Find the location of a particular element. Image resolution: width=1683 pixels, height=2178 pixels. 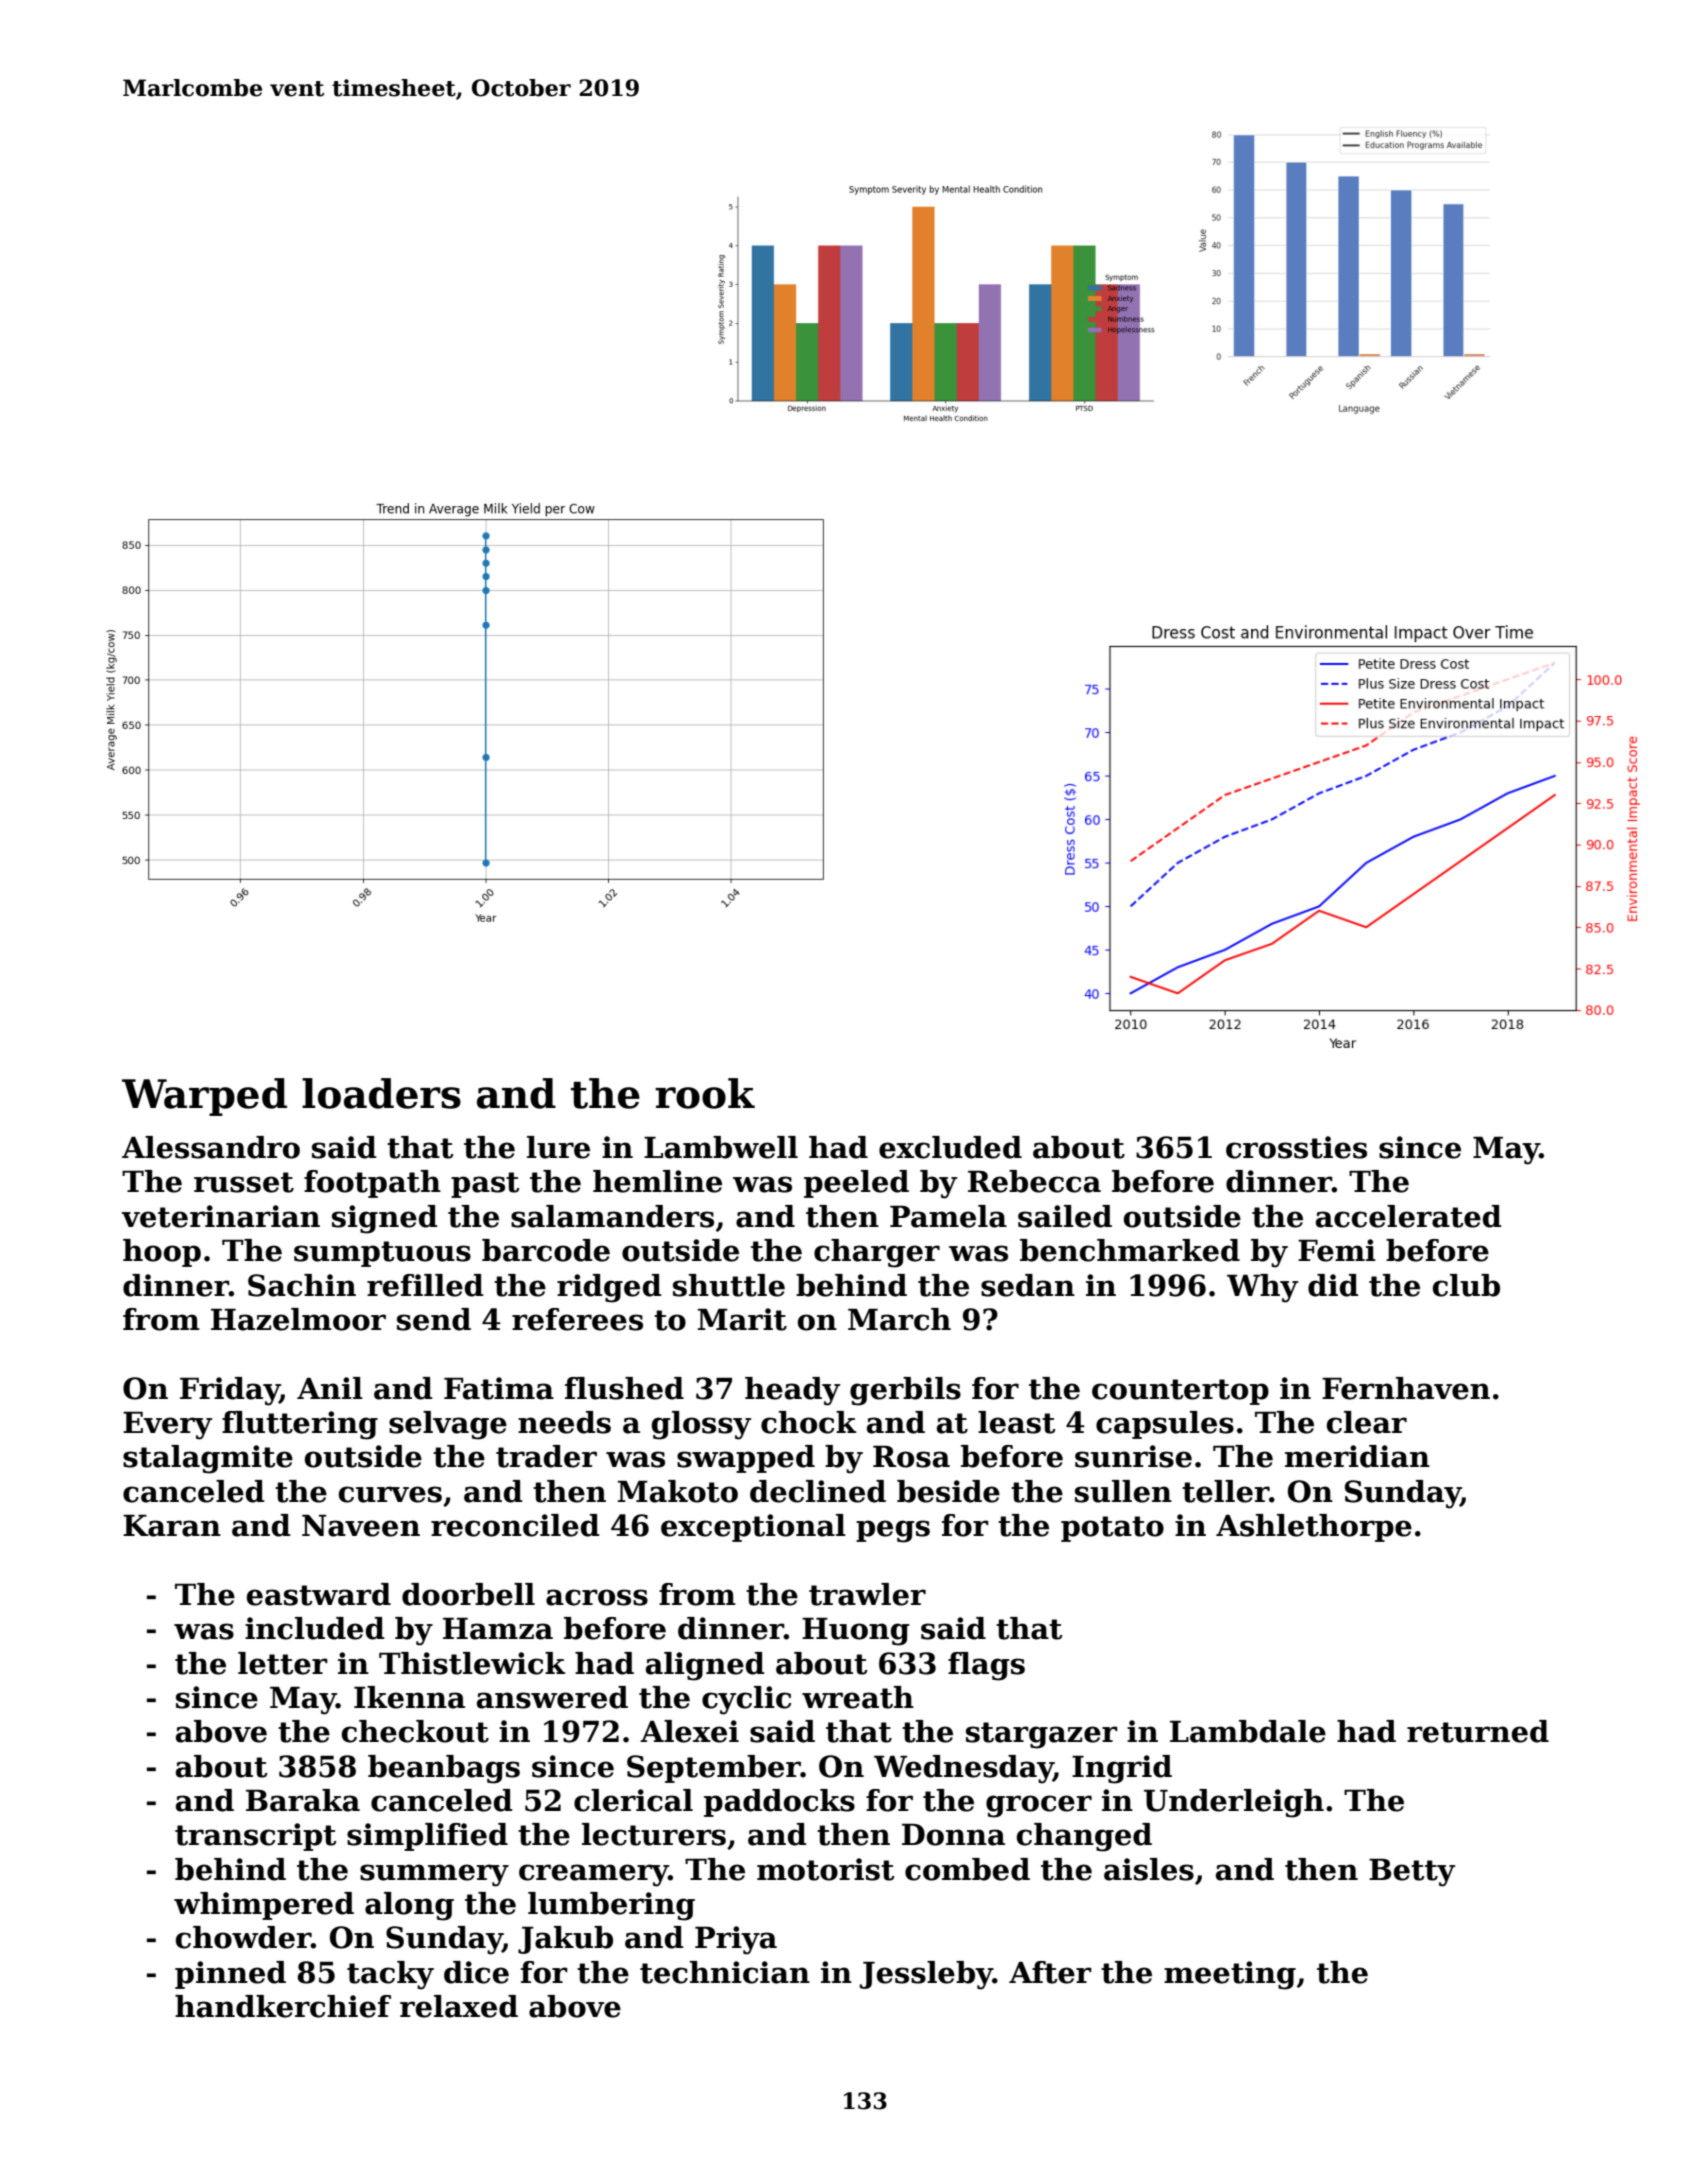

eastward is located at coordinates (319, 1594).
